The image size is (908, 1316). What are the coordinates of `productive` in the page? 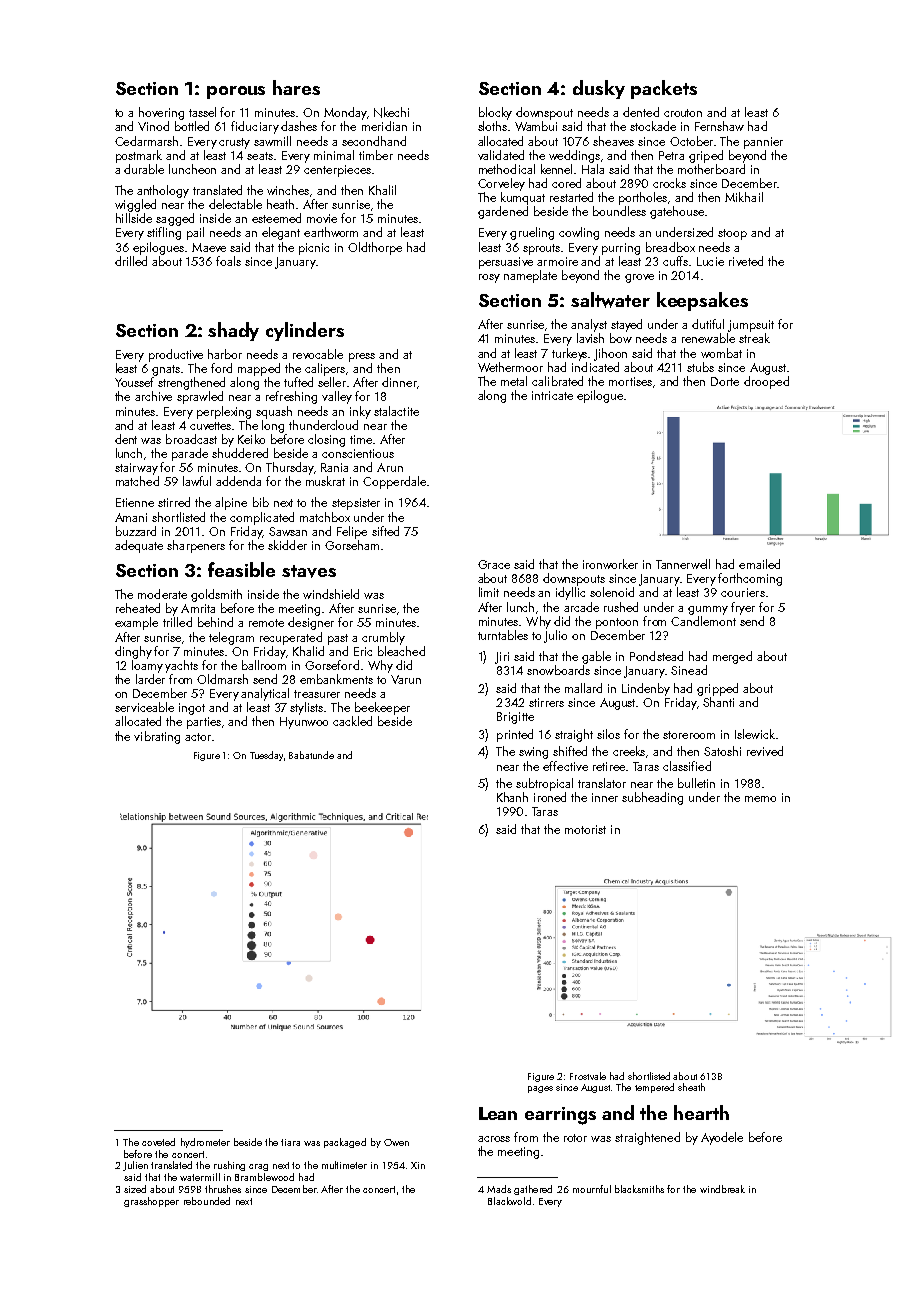 It's located at (176, 355).
